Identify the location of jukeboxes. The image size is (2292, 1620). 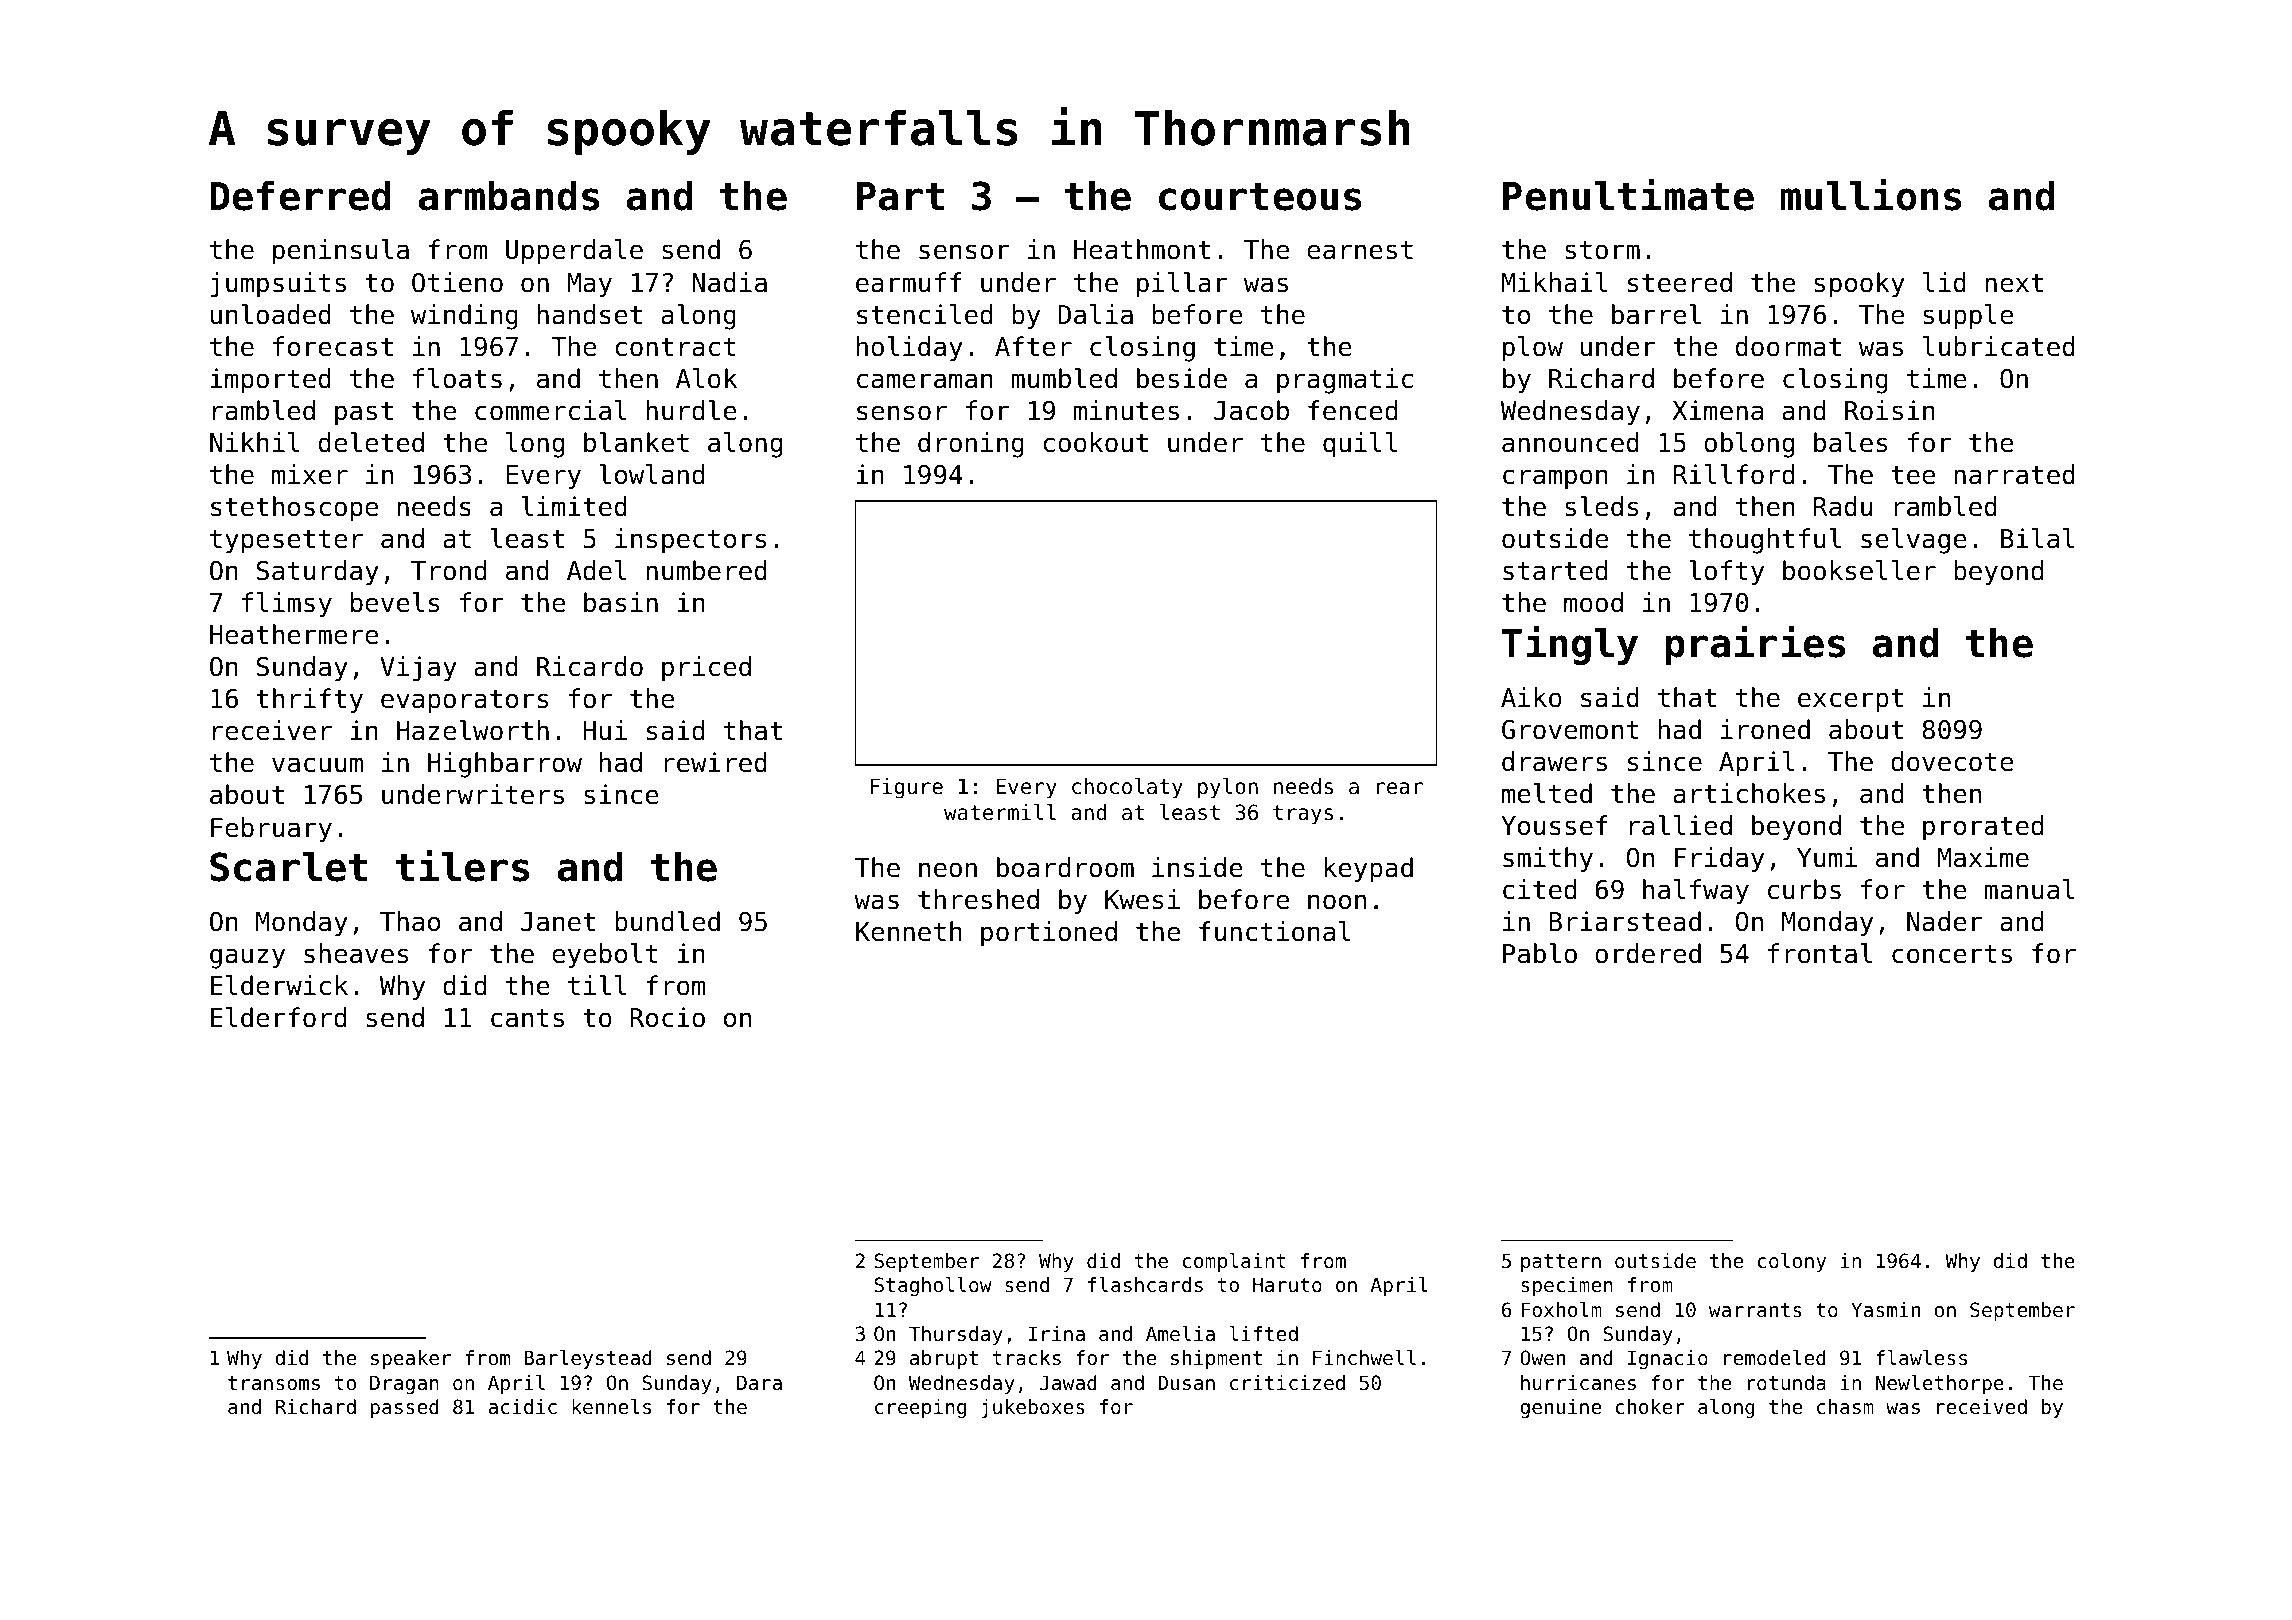
(1033, 1408).
